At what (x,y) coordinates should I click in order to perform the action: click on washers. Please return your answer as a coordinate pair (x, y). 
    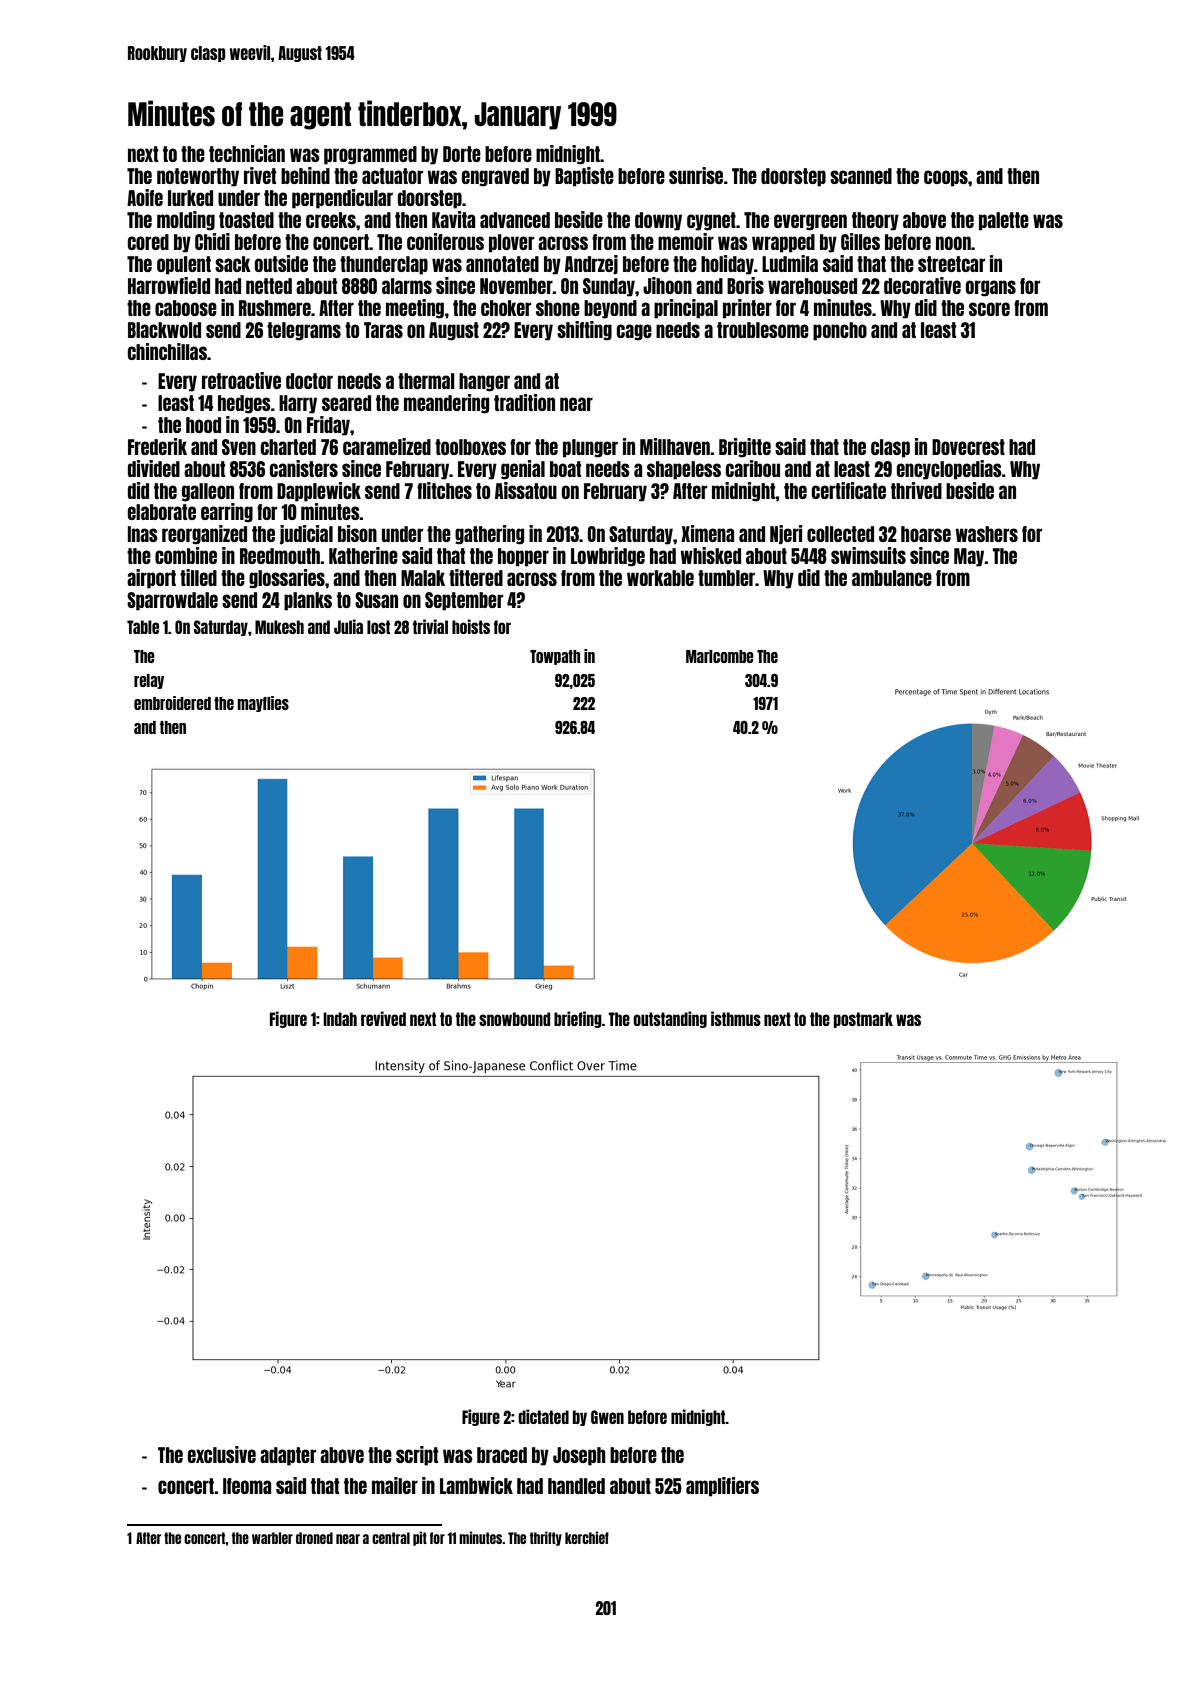
    Looking at the image, I should click on (986, 534).
